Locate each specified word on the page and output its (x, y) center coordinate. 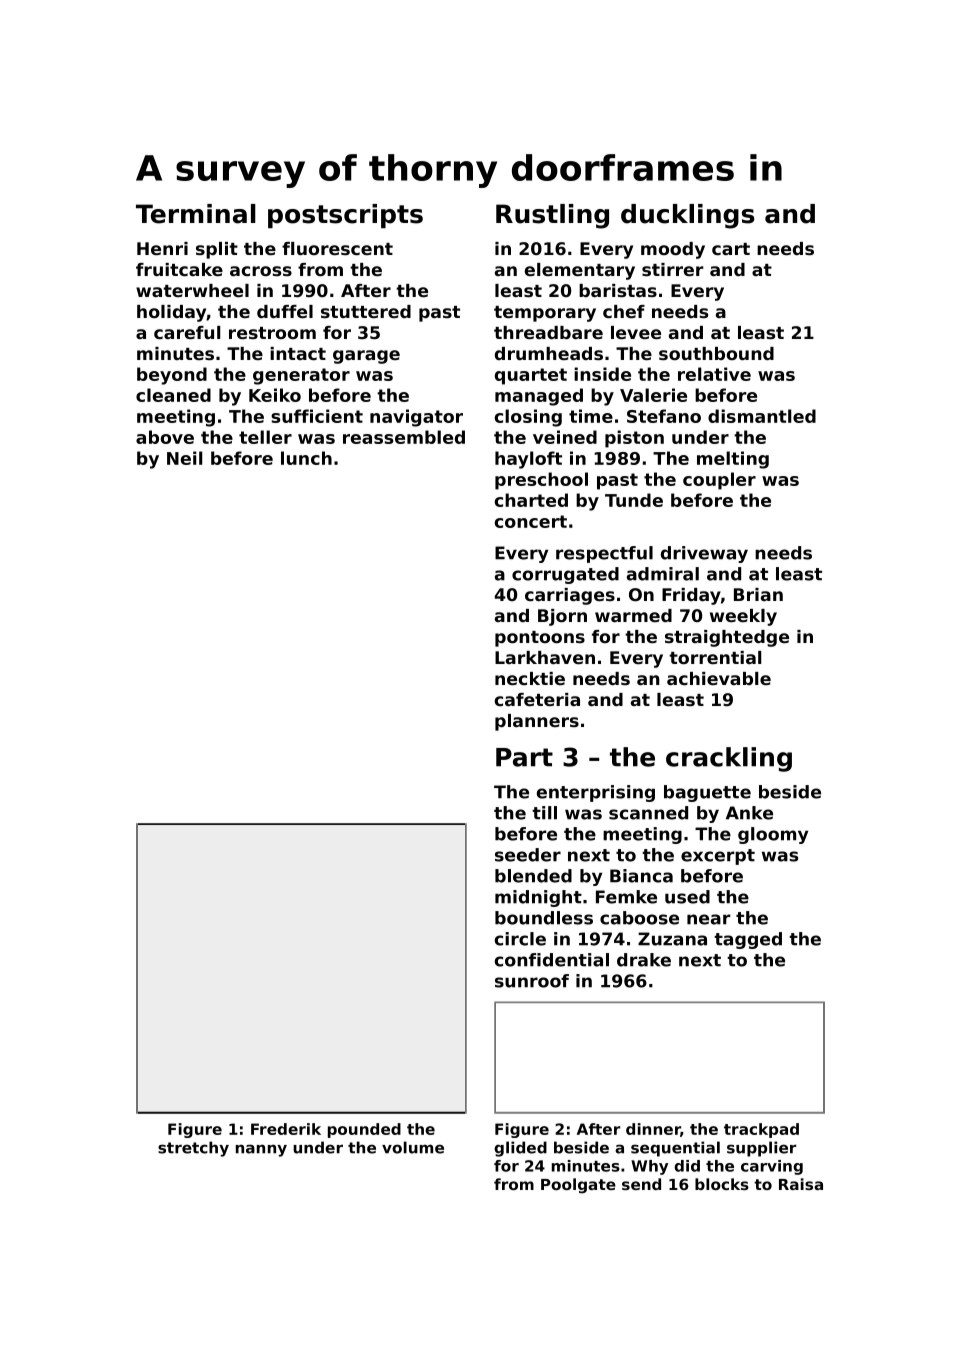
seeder (528, 855)
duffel (285, 311)
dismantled (762, 416)
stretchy (193, 1149)
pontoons (540, 639)
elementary (580, 271)
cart (731, 249)
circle (520, 939)
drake (644, 960)
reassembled (404, 437)
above (165, 437)
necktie (530, 678)
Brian (758, 594)
